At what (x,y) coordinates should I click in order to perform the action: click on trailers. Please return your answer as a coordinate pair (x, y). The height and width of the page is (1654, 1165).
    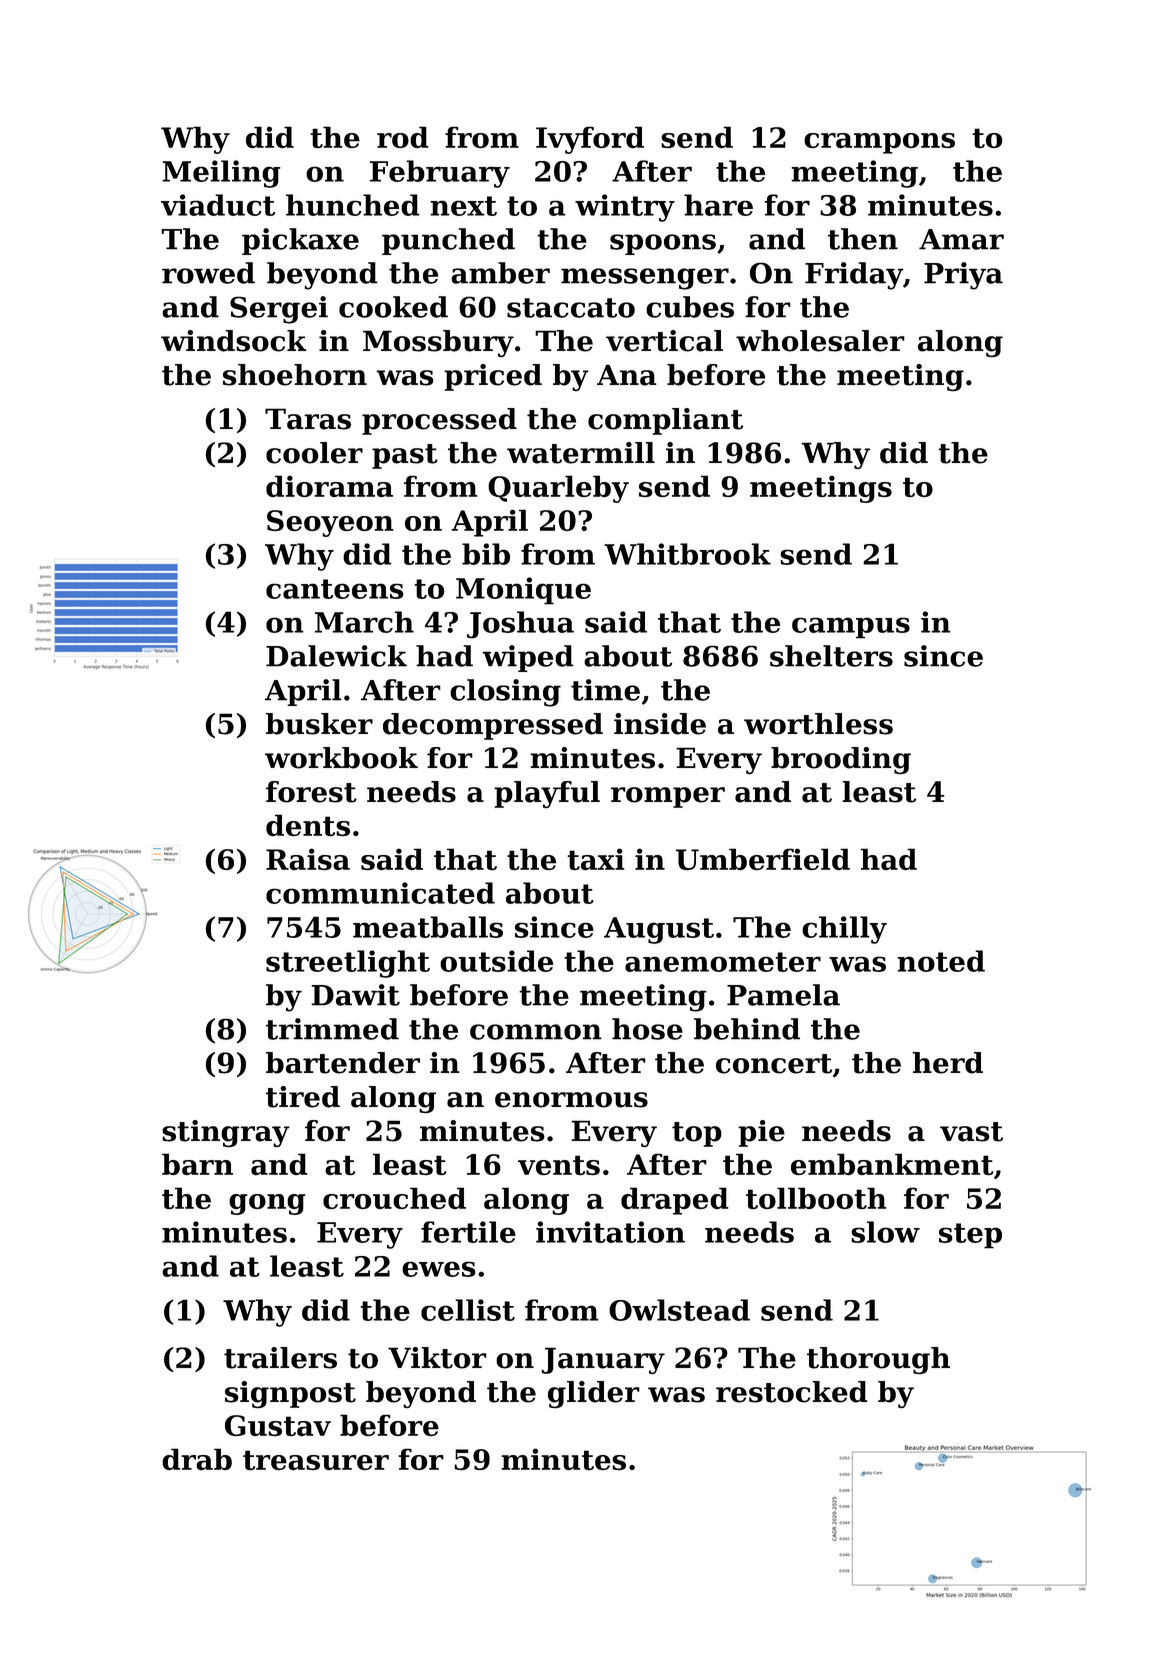
    Looking at the image, I should click on (280, 1358).
